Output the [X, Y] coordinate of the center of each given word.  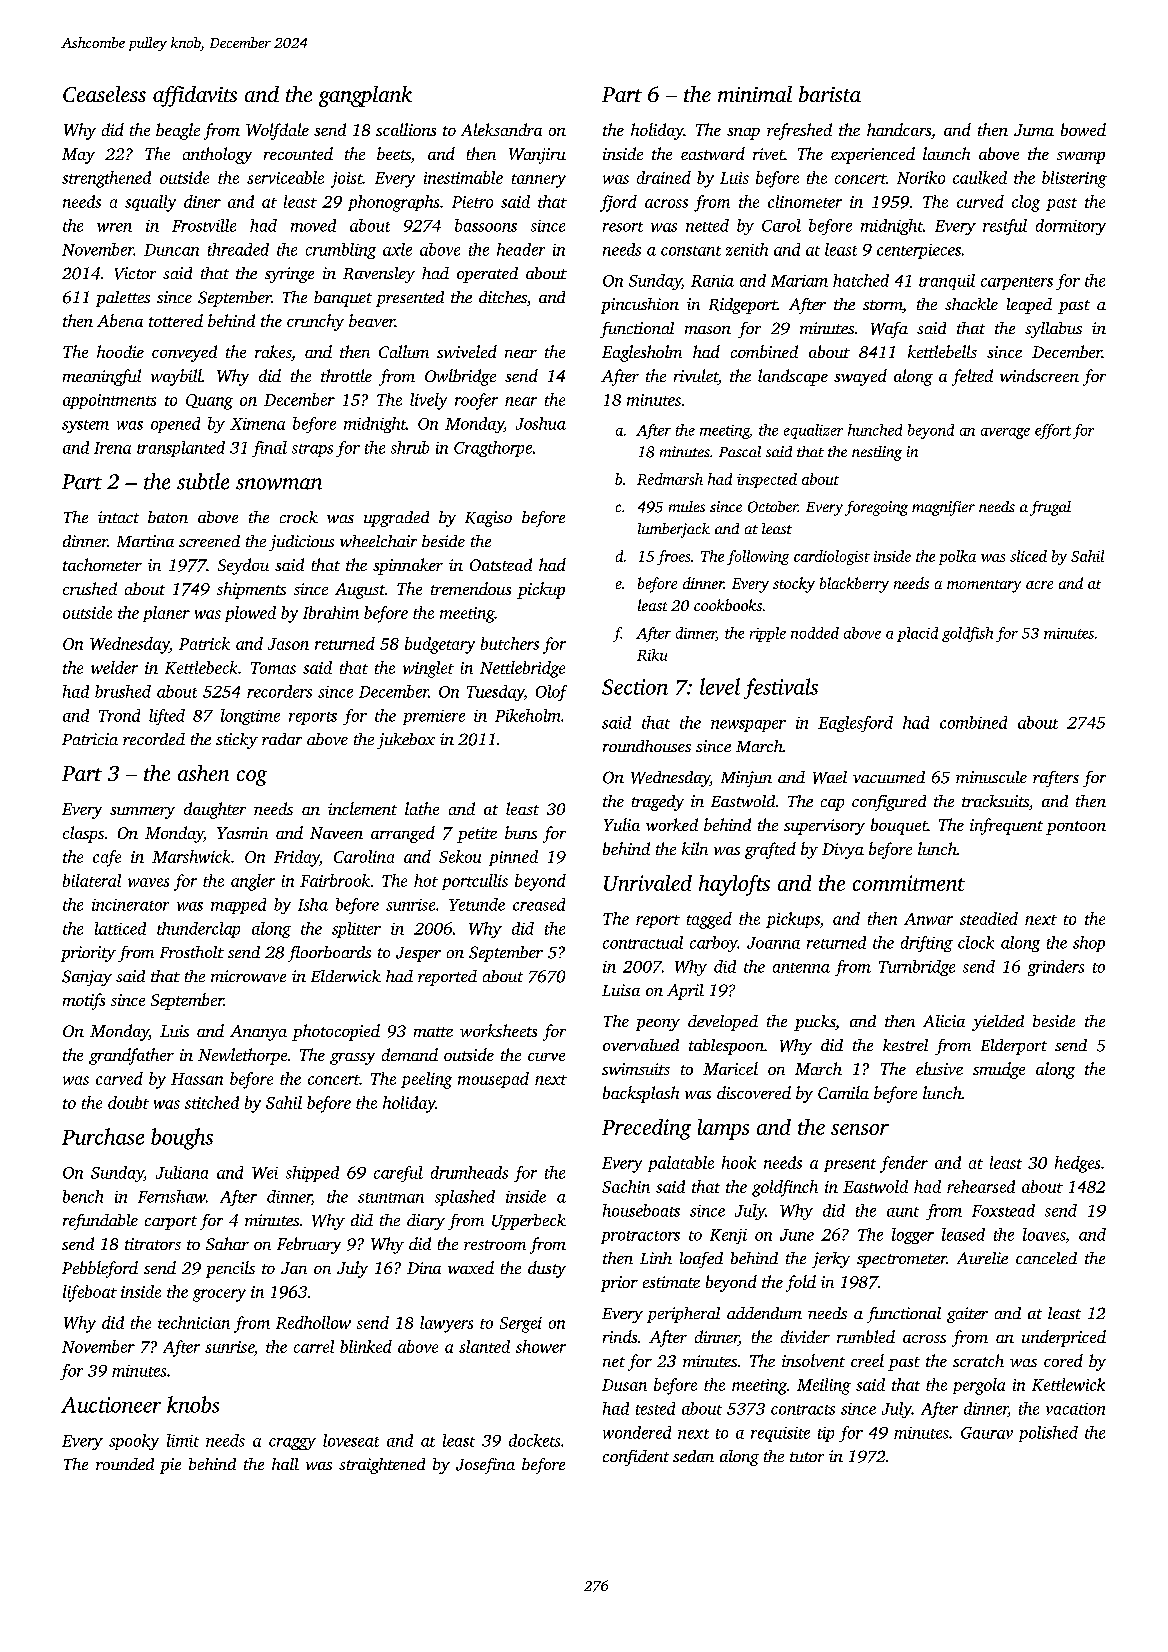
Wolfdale [277, 131]
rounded [125, 1464]
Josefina [485, 1466]
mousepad [493, 1080]
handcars [899, 129]
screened [209, 541]
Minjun [746, 779]
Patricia [90, 739]
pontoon [1076, 828]
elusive [939, 1068]
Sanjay [87, 978]
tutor [807, 1457]
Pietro [472, 202]
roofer [476, 401]
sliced [1028, 556]
